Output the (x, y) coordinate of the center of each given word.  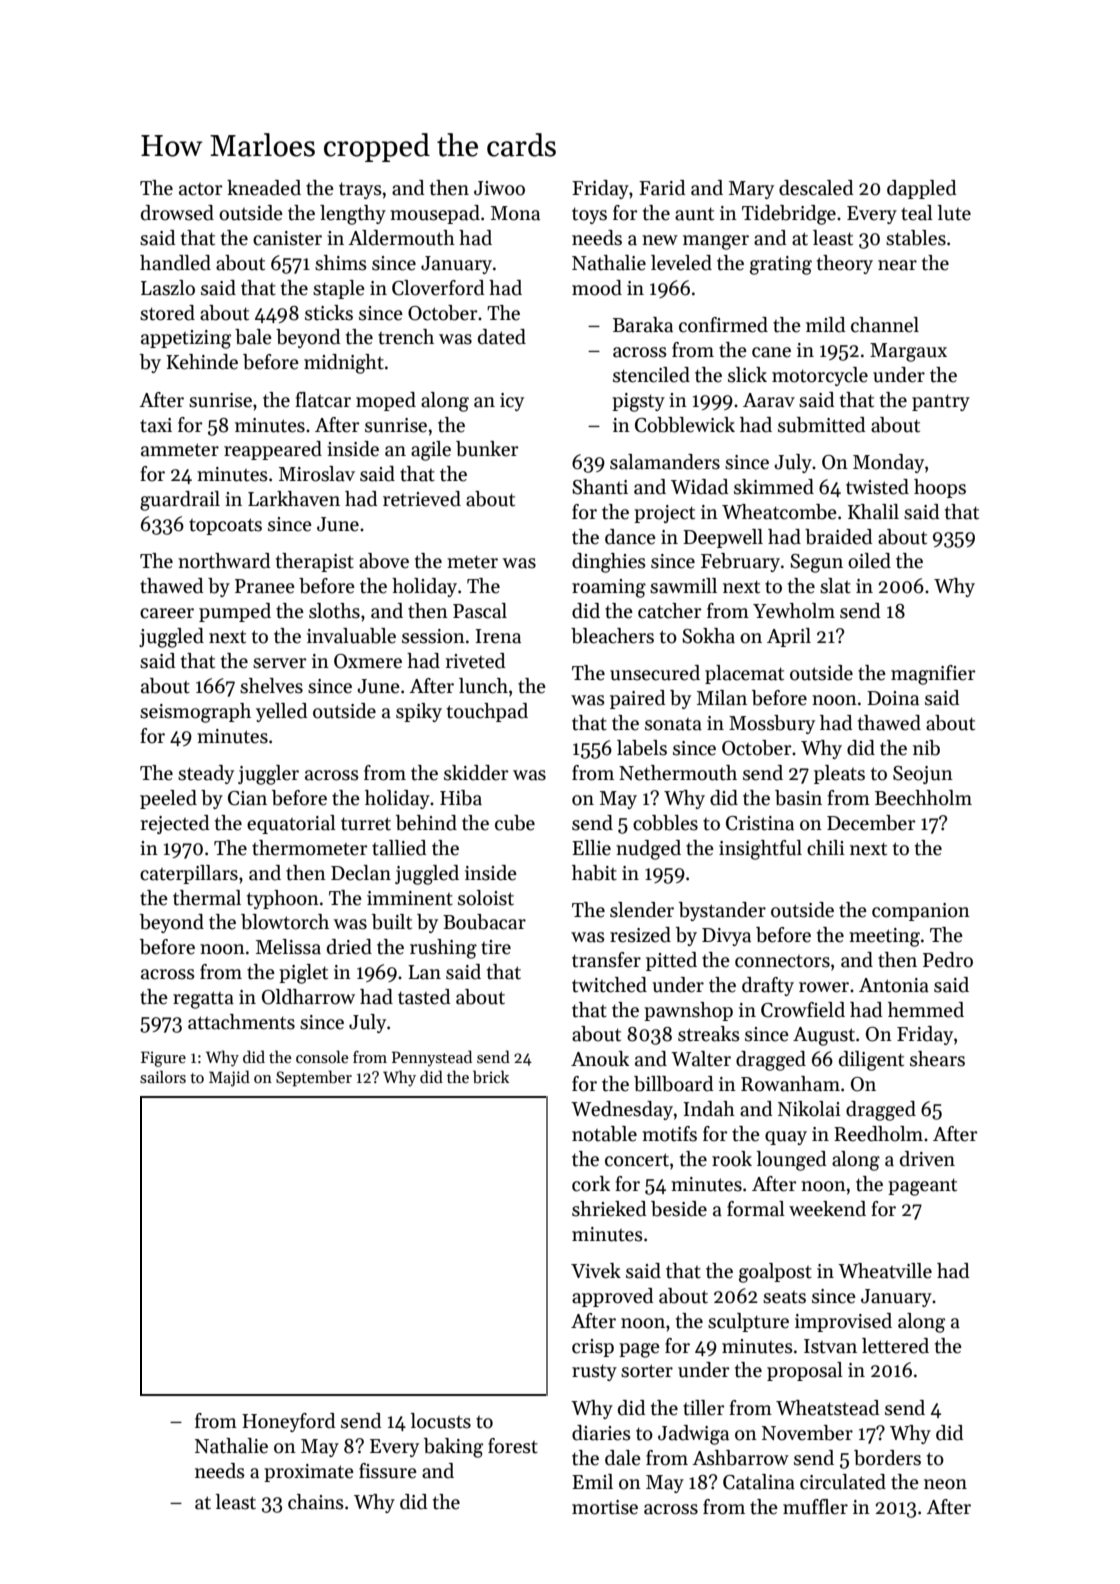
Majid (229, 1078)
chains (316, 1502)
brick (491, 1077)
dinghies (609, 563)
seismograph (195, 713)
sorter (647, 1371)
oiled (869, 561)
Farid (662, 188)
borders (887, 1458)
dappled (922, 189)
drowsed (177, 213)
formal (756, 1209)
